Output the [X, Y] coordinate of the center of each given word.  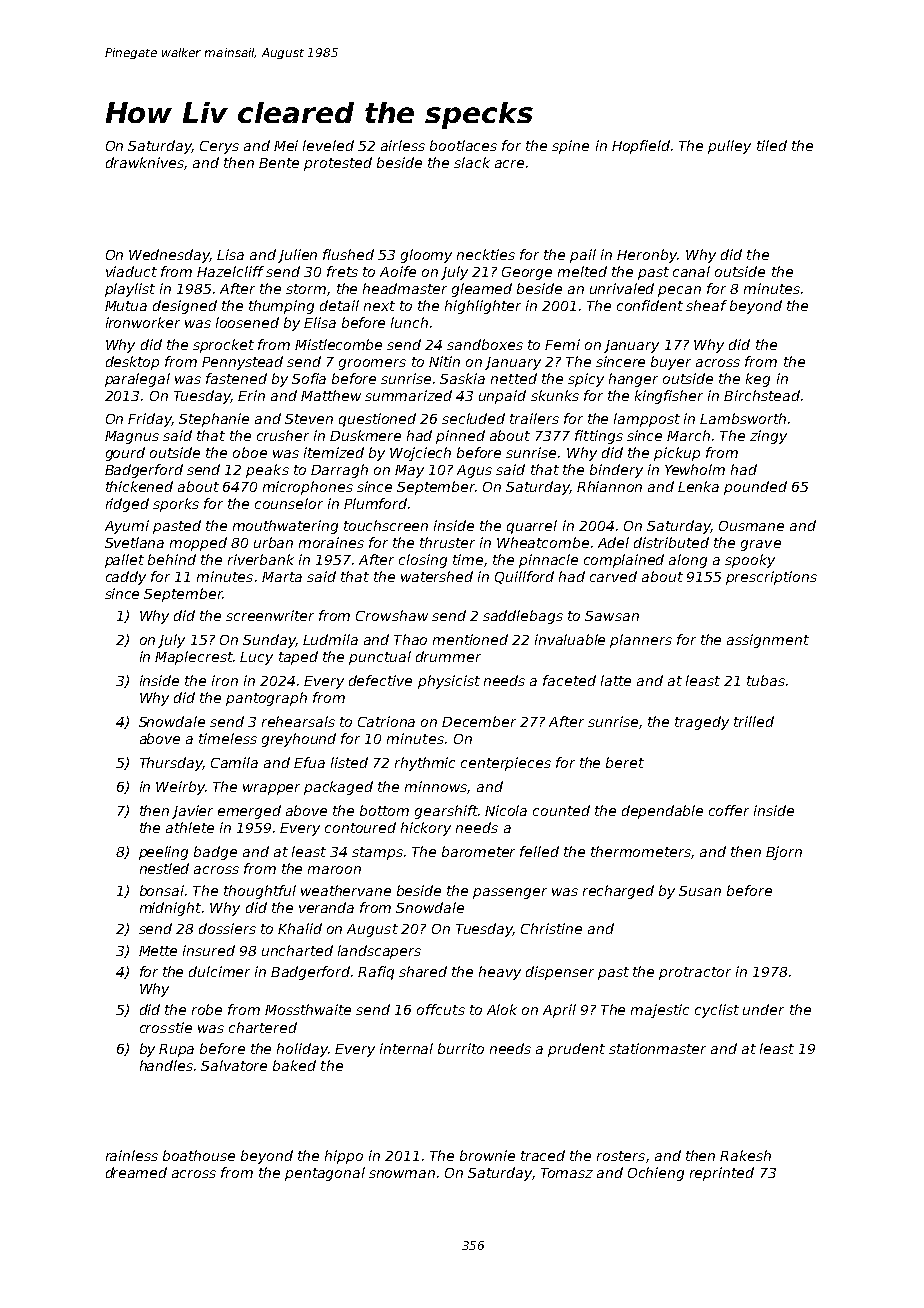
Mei [286, 145]
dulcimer [219, 971]
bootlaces [463, 145]
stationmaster [657, 1048]
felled [539, 851]
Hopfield [641, 147]
